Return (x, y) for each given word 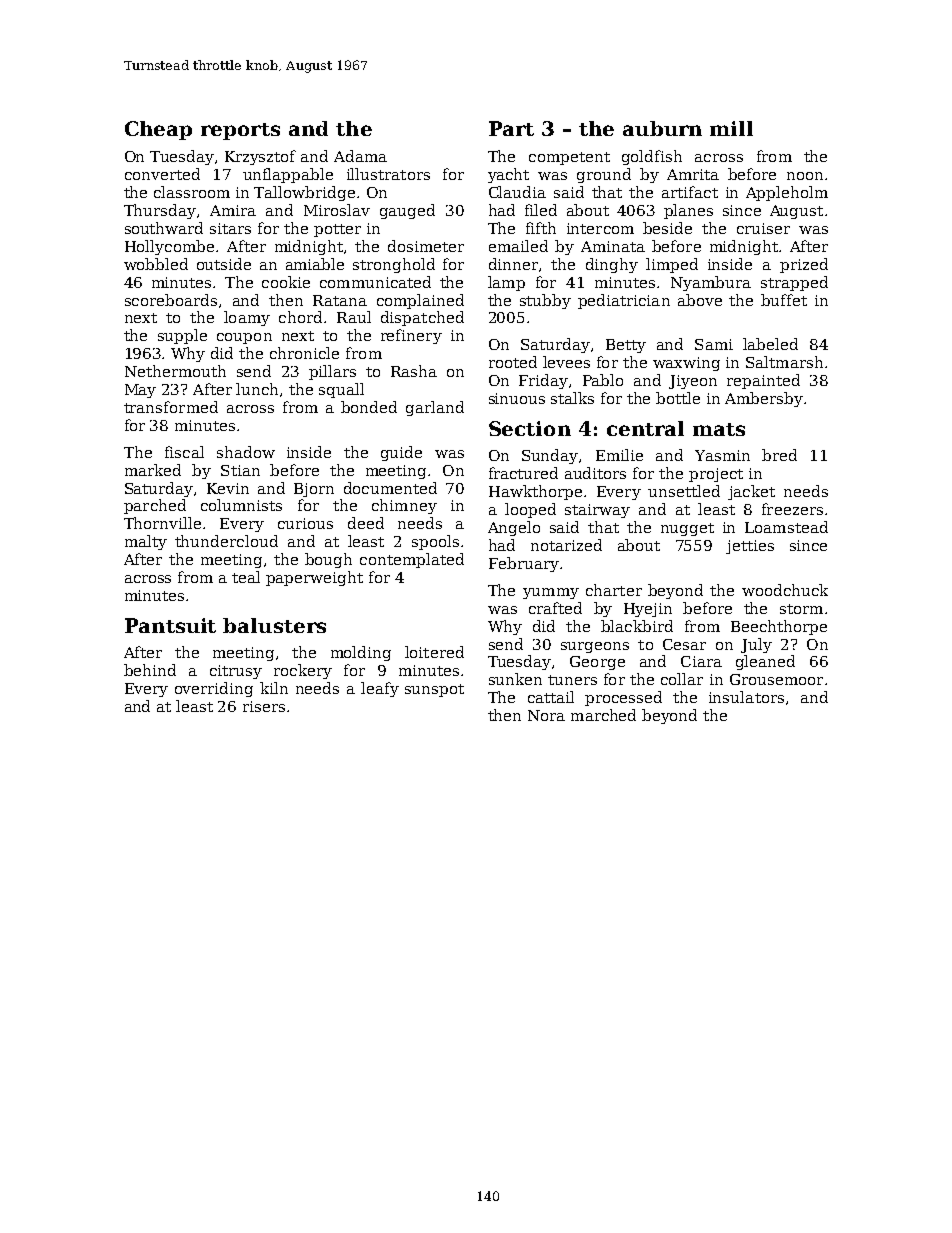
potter (337, 230)
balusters (274, 625)
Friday (543, 381)
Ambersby (764, 399)
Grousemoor (776, 679)
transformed (171, 407)
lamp (506, 283)
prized (804, 265)
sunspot (434, 690)
